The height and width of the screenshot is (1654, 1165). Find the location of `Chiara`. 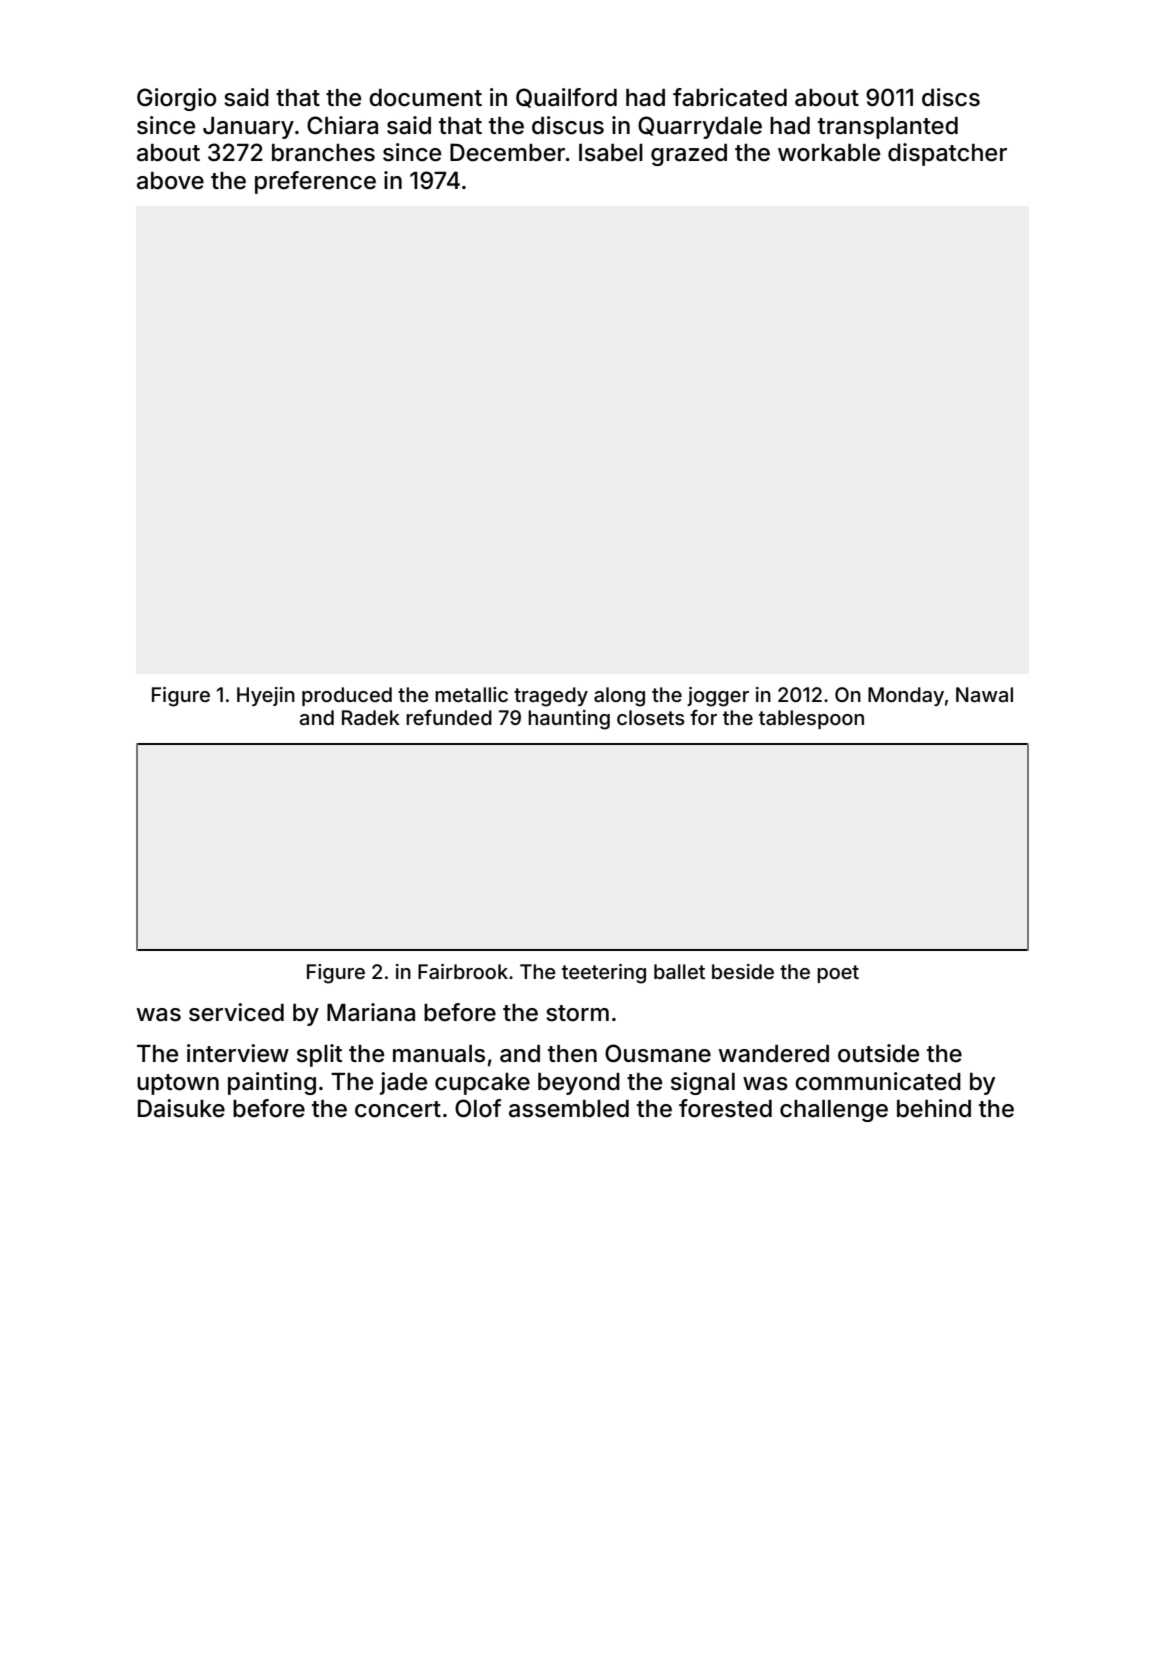

Chiara is located at coordinates (342, 125).
